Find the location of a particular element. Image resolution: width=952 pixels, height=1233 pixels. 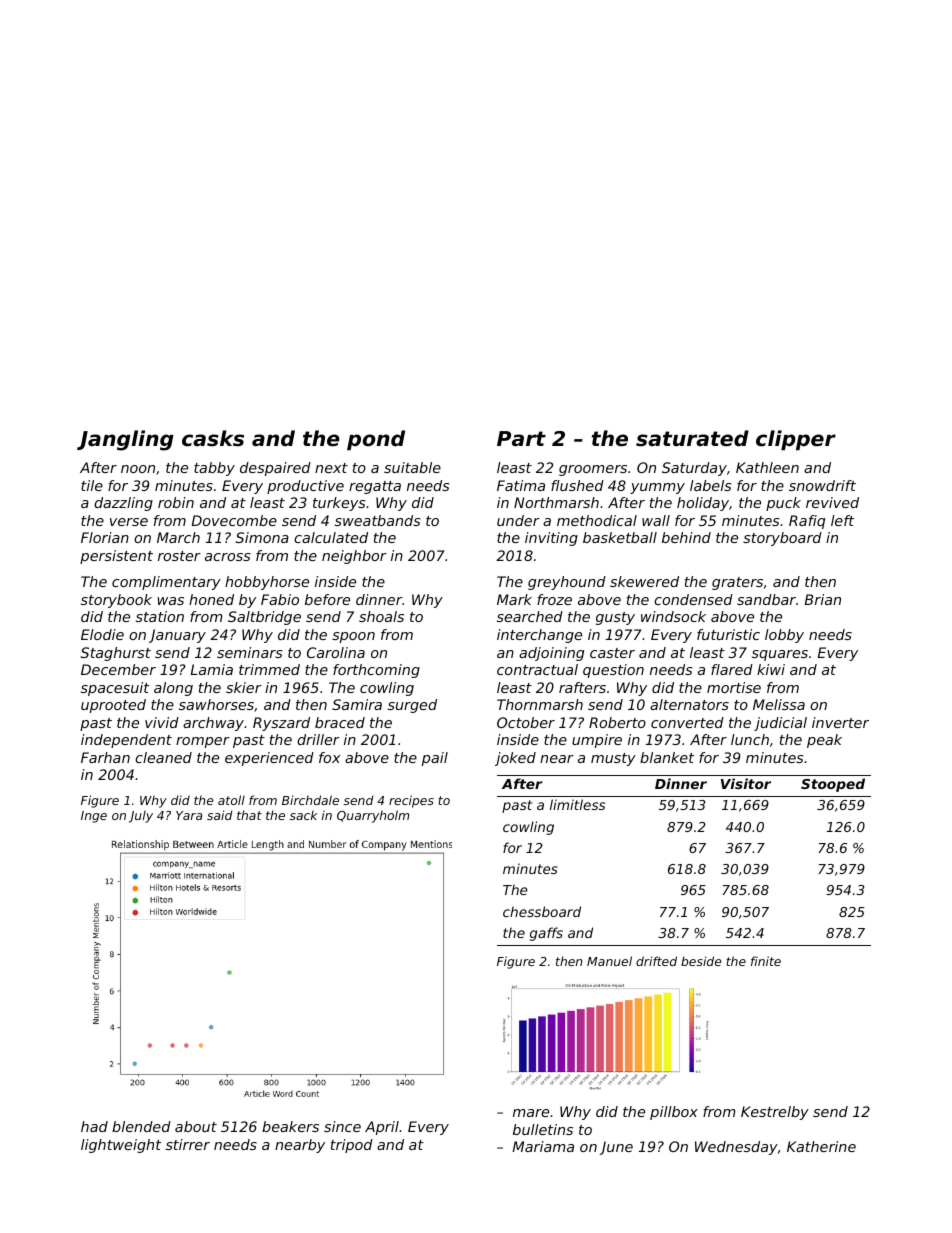

Stooped is located at coordinates (833, 785).
